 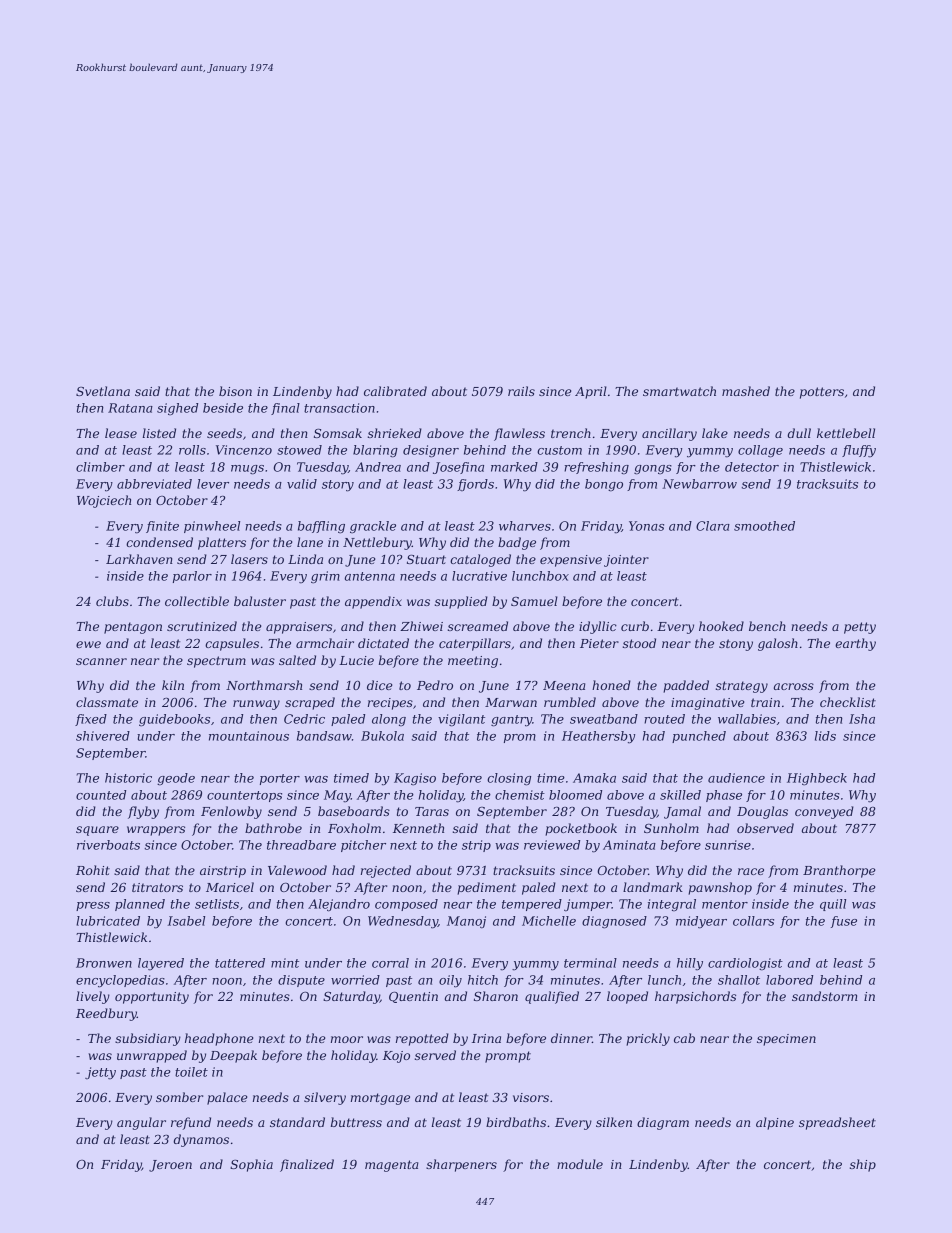 I want to click on Highbeck, so click(x=817, y=779).
